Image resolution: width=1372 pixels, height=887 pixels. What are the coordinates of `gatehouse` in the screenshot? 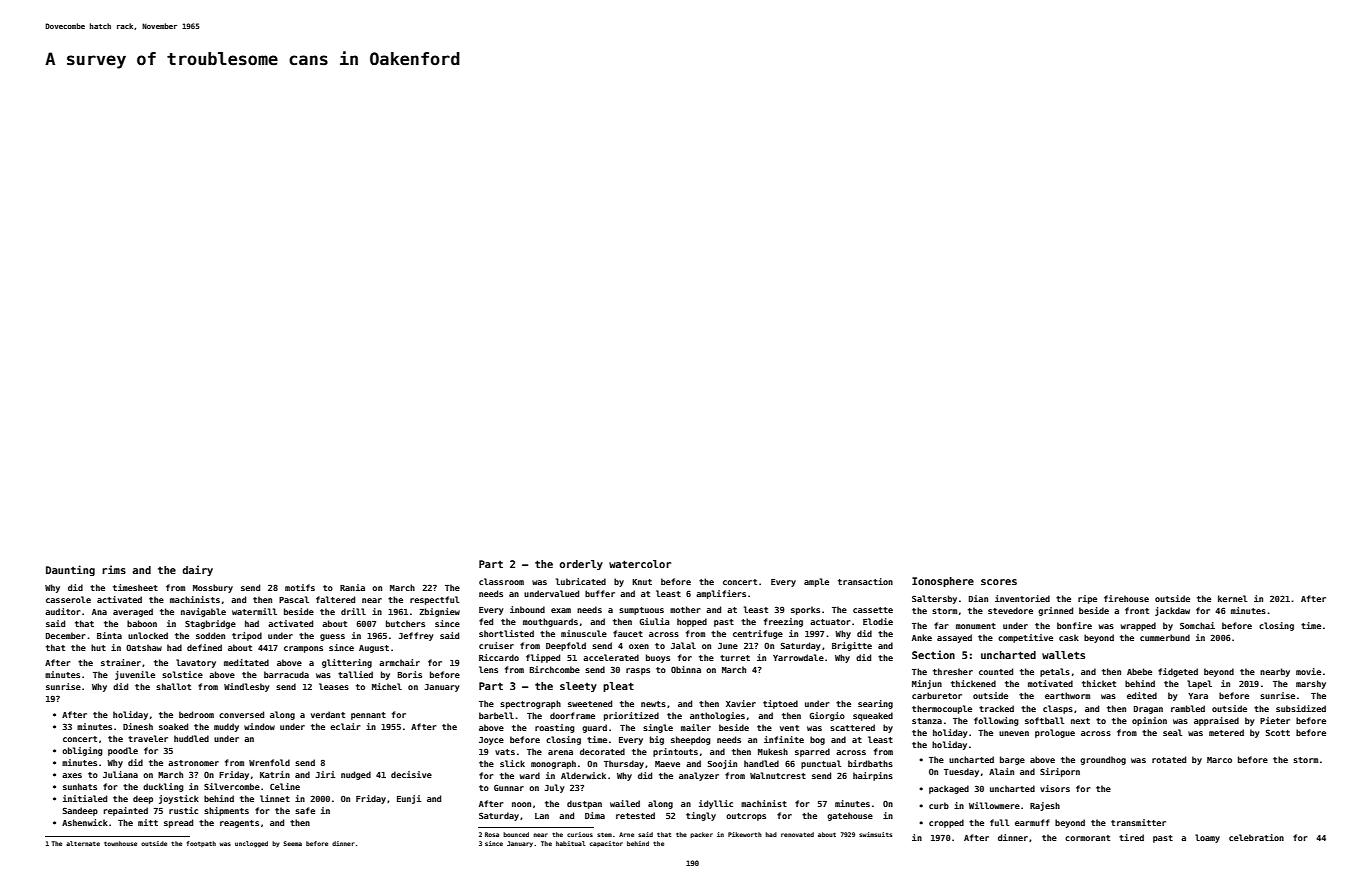 It's located at (850, 816).
